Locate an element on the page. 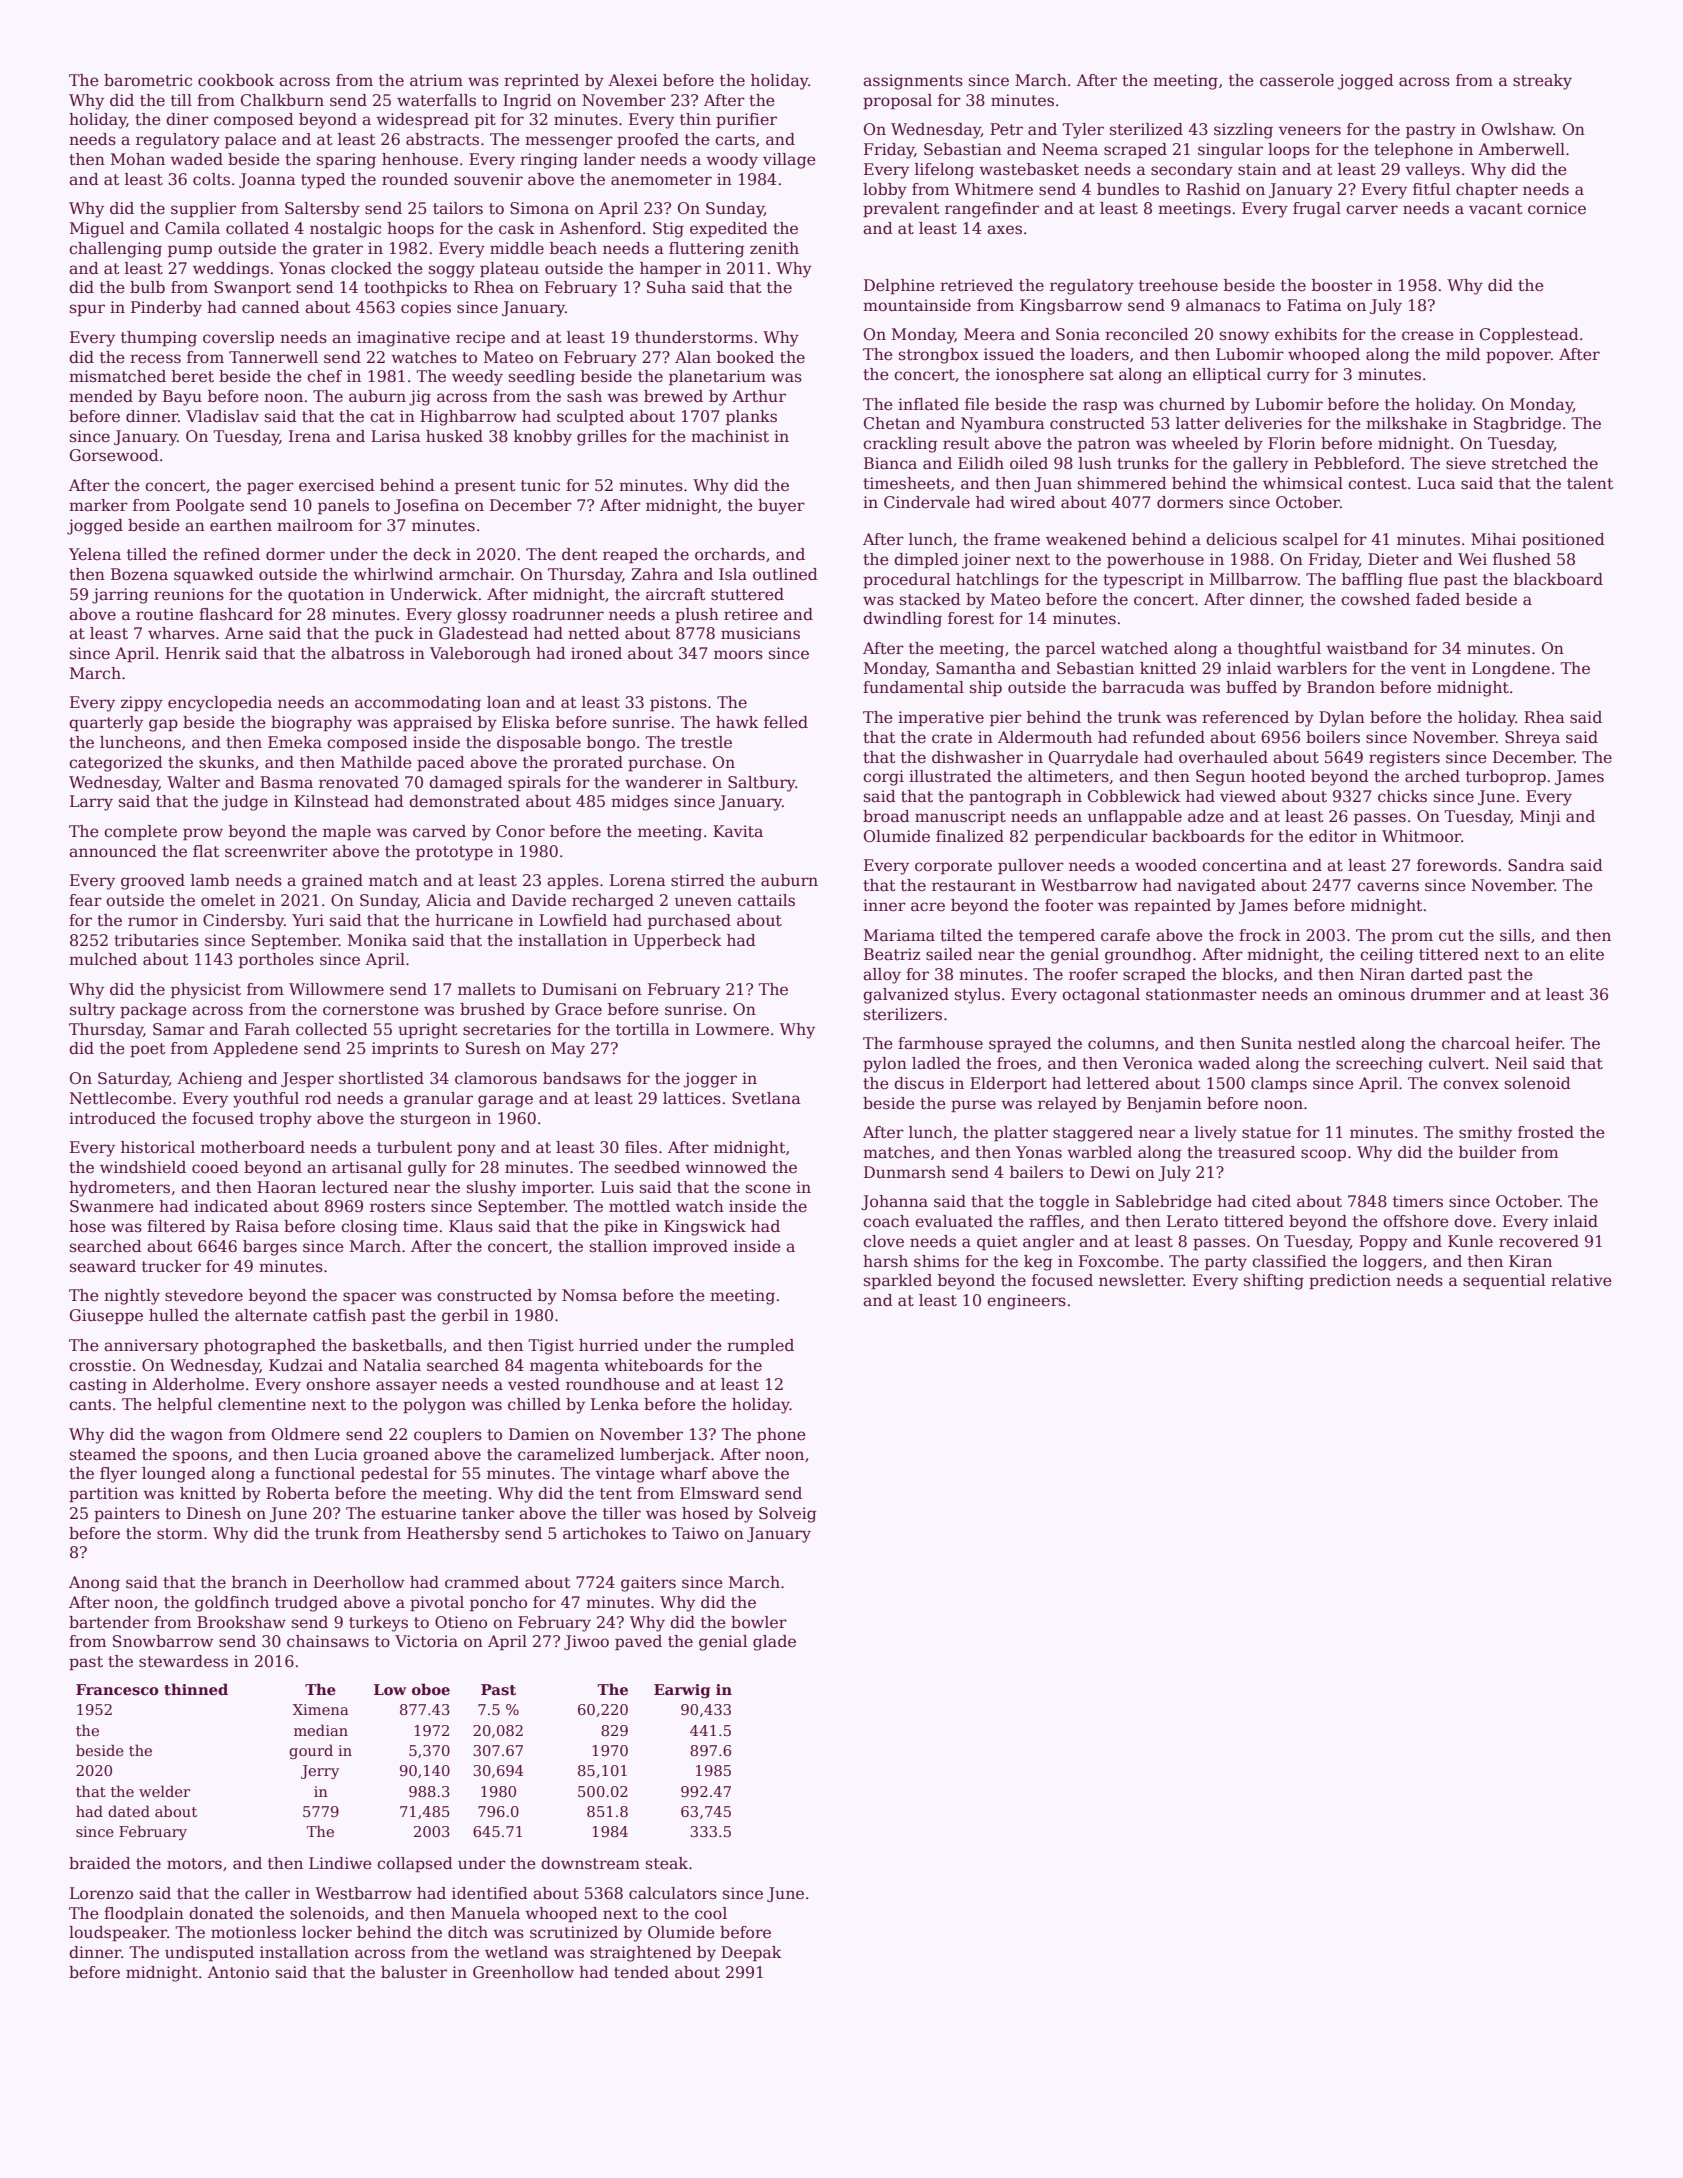  Jerry is located at coordinates (320, 1772).
